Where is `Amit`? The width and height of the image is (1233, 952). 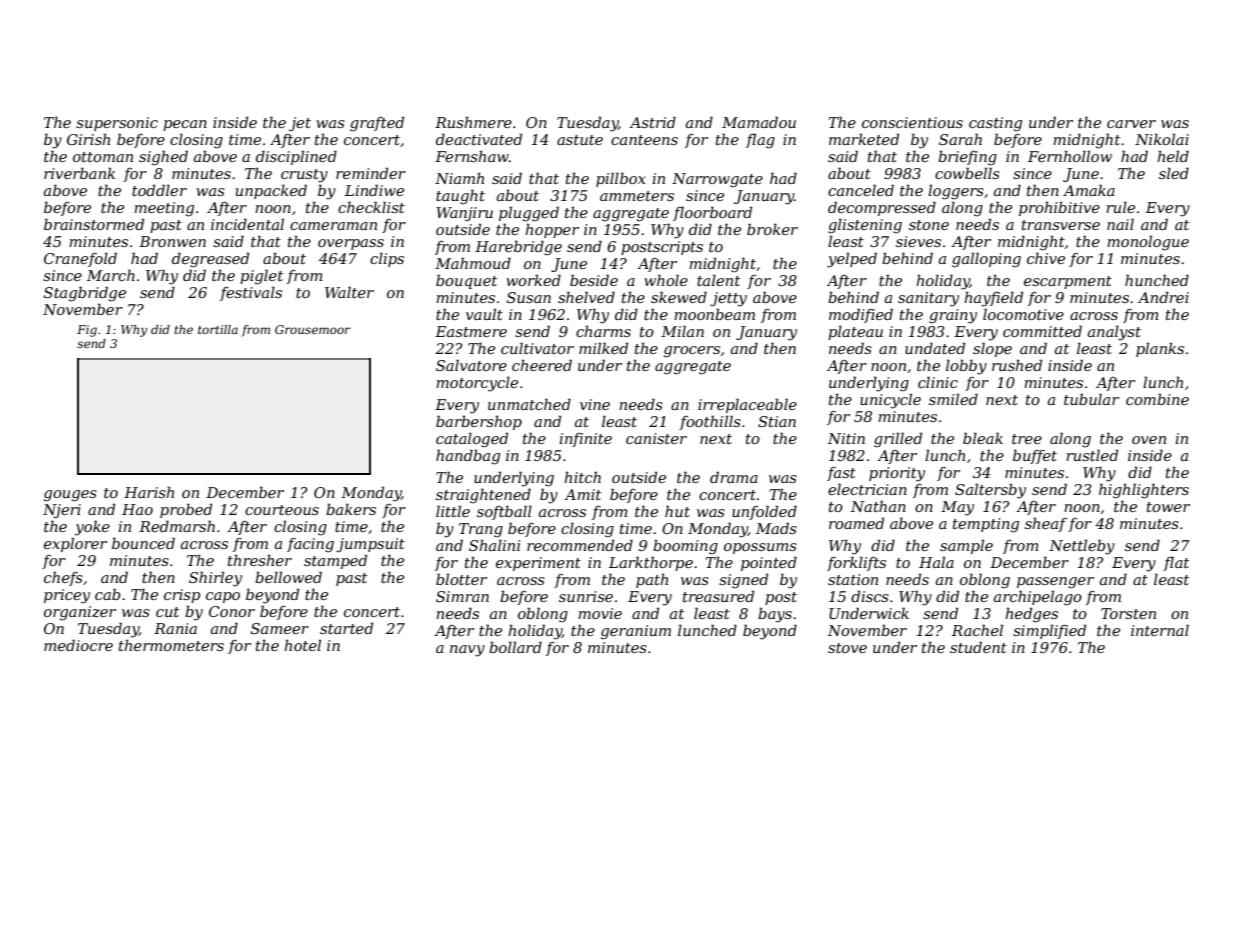 Amit is located at coordinates (582, 494).
